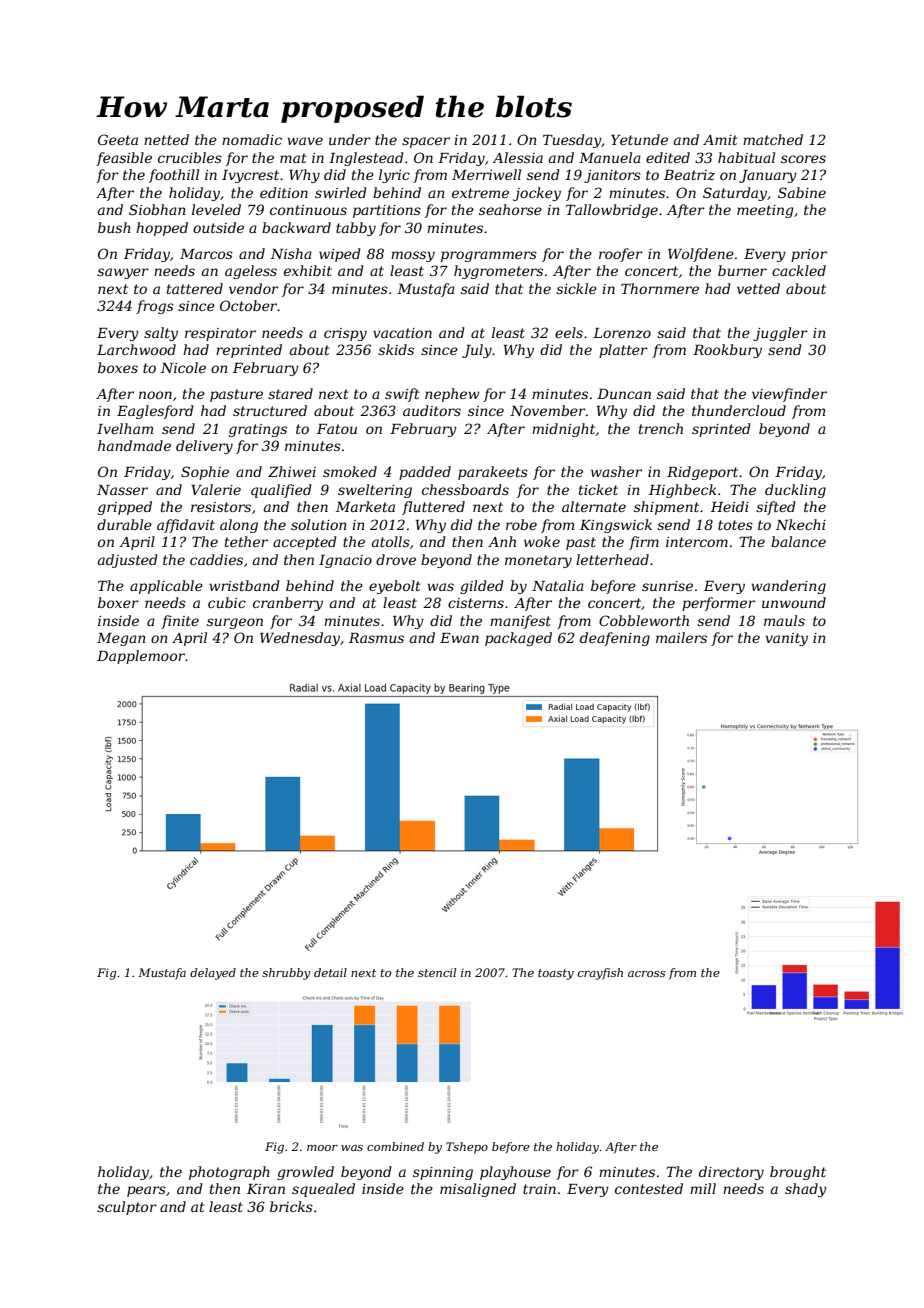 This page has width=924, height=1308. What do you see at coordinates (127, 1208) in the page?
I see `sculptor` at bounding box center [127, 1208].
